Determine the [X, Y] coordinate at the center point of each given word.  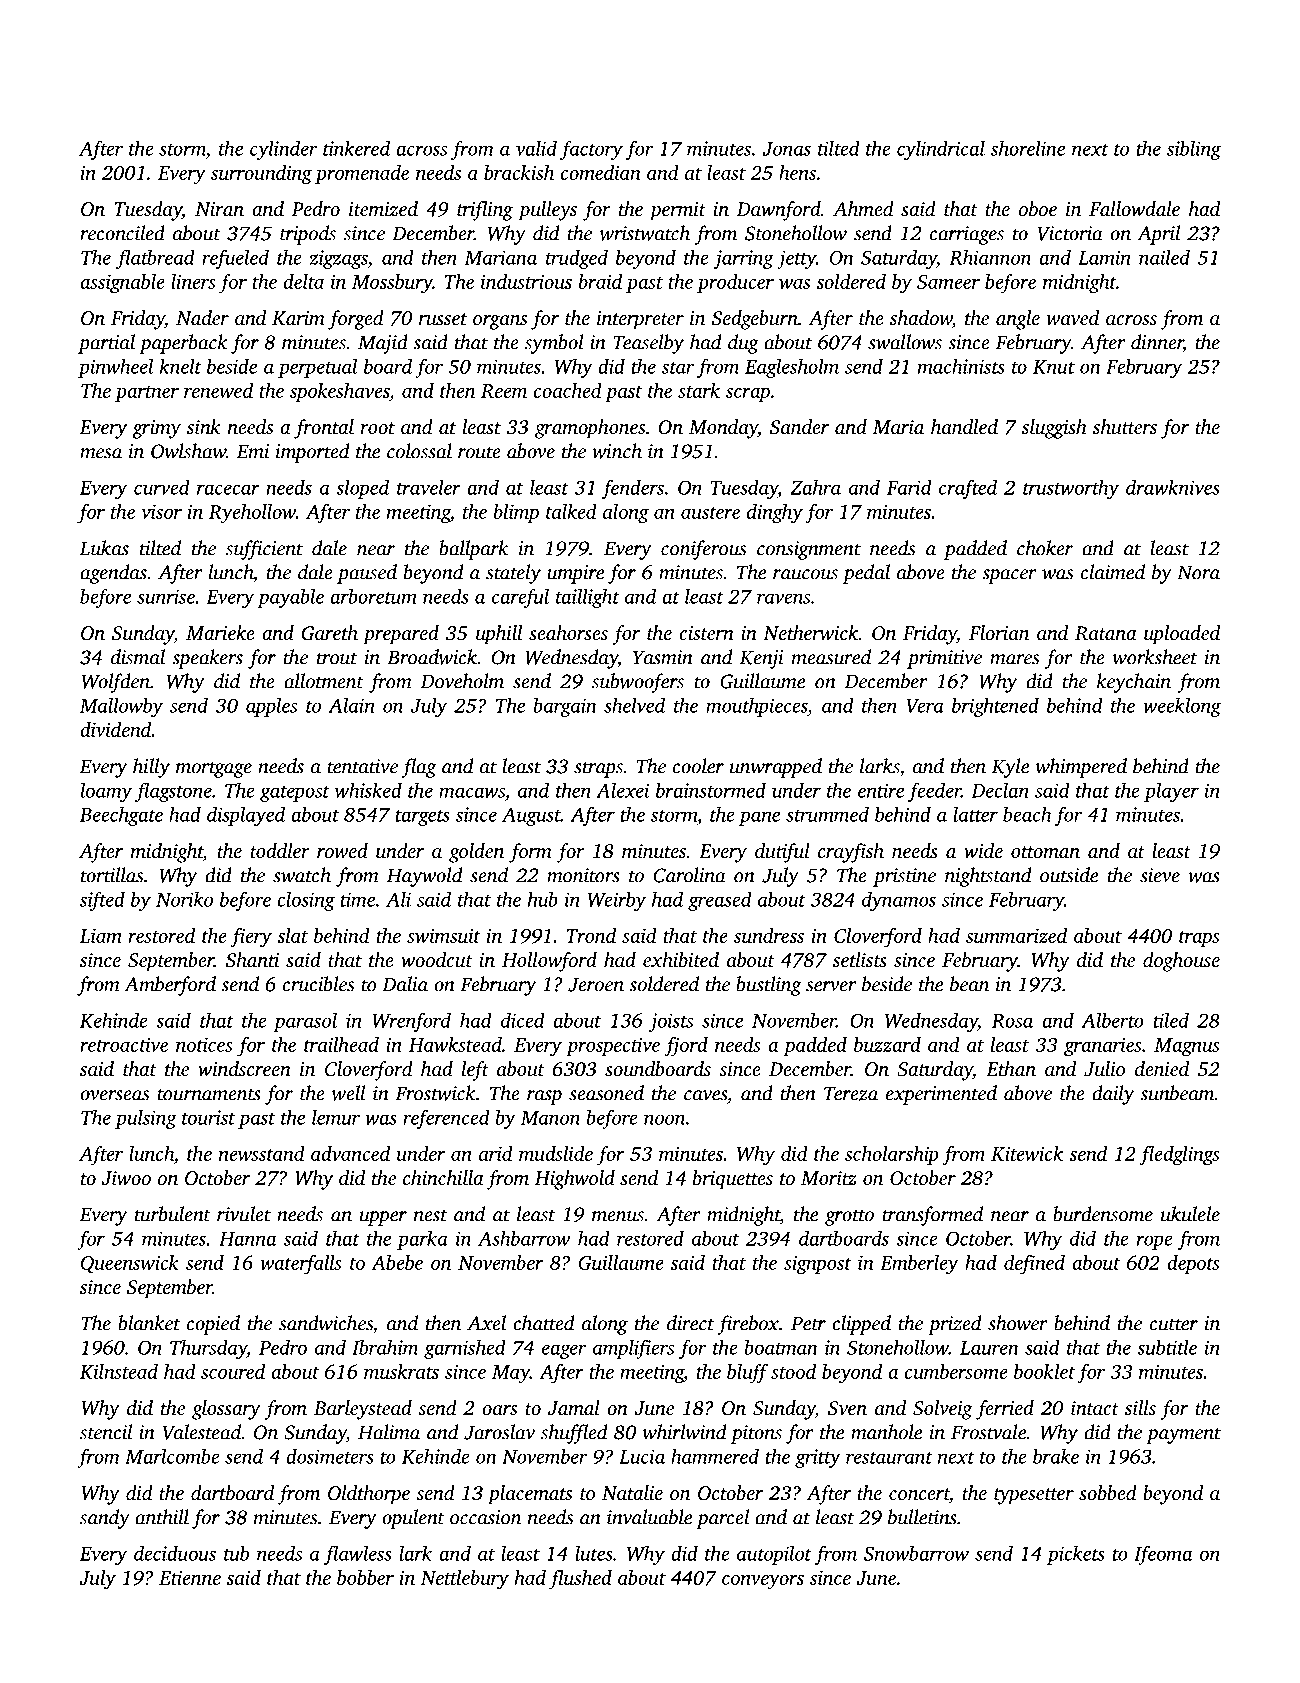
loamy [106, 792]
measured [831, 657]
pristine [904, 877]
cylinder [283, 150]
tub [236, 1553]
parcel [722, 1519]
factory [591, 150]
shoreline [1028, 148]
